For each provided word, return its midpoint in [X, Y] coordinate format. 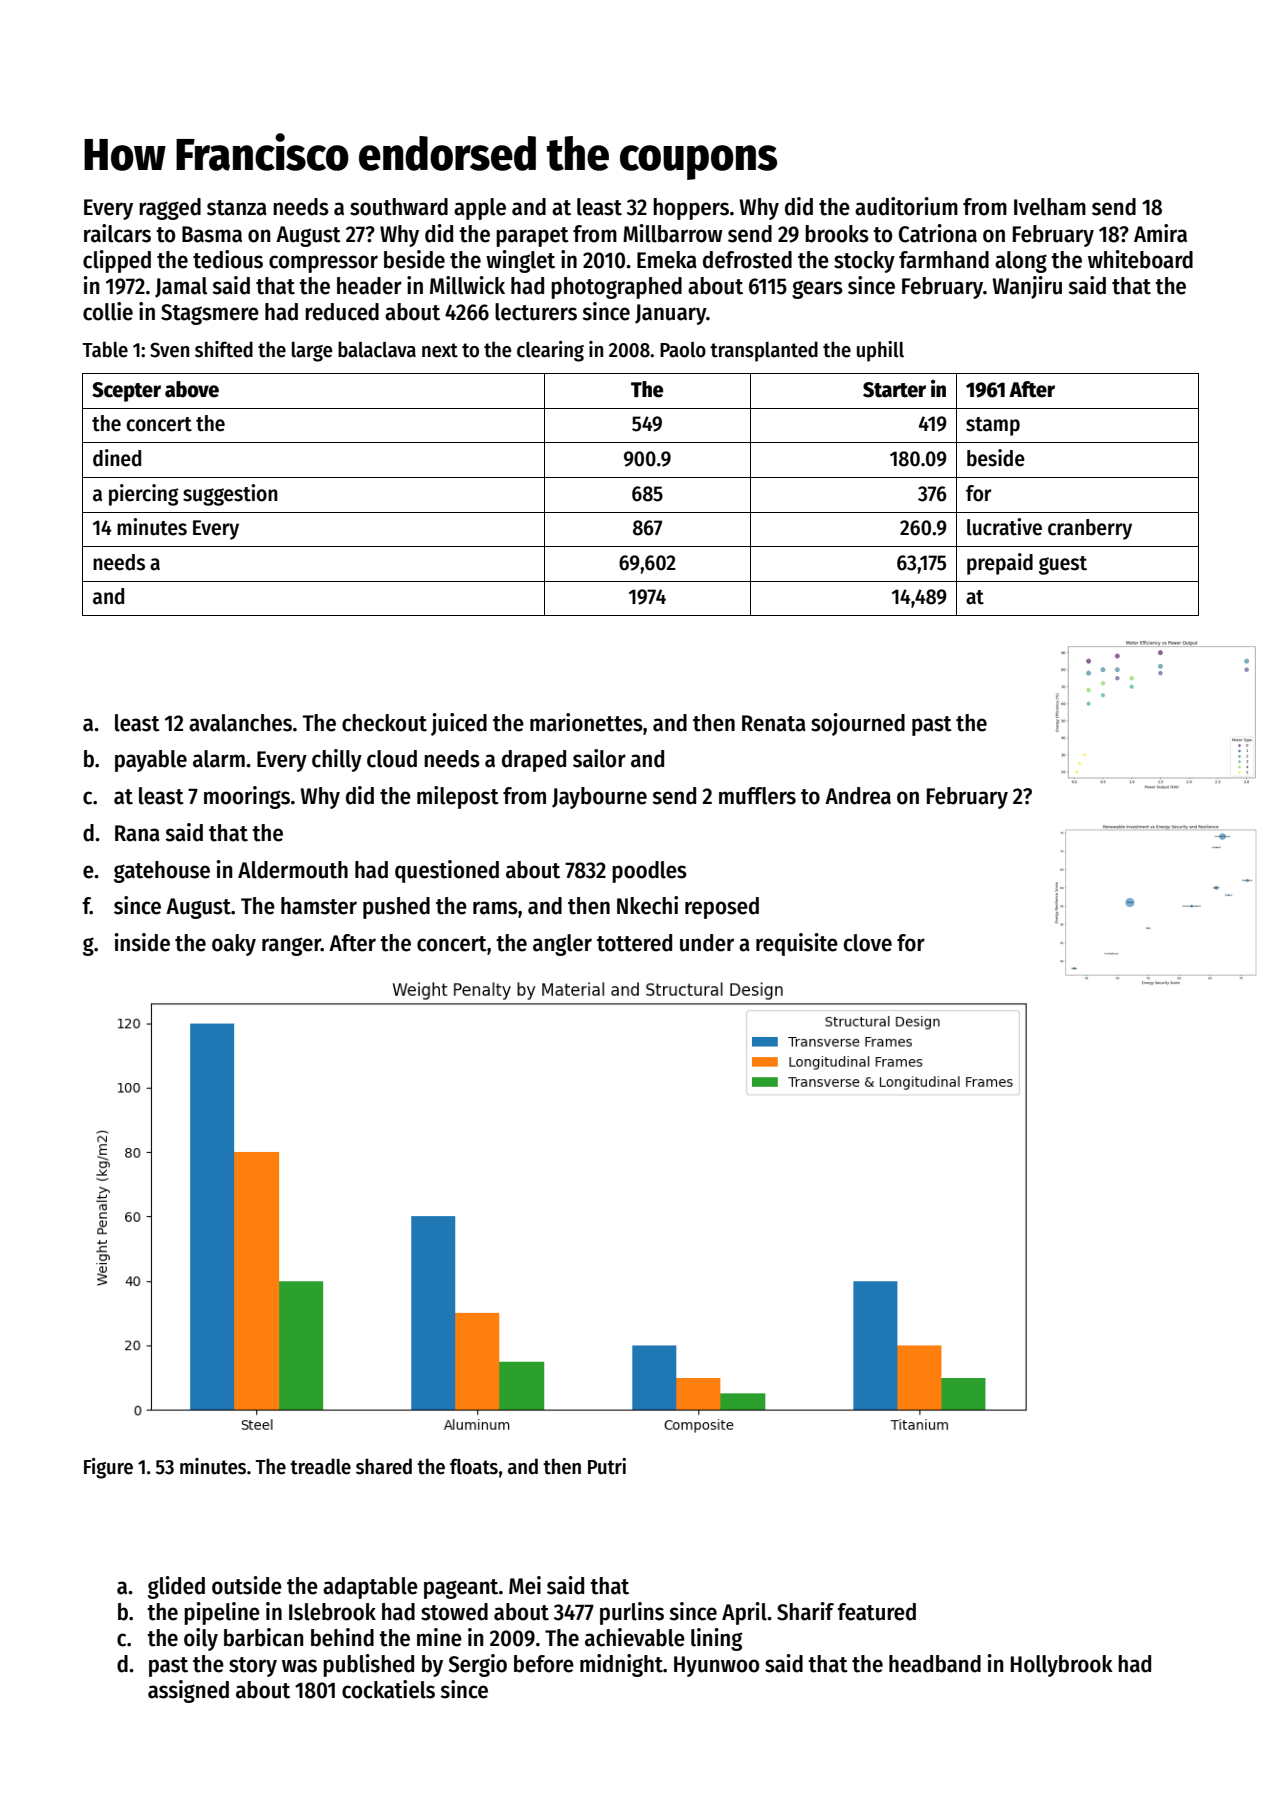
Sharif [805, 1611]
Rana [137, 833]
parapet [532, 237]
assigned [188, 1691]
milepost [458, 797]
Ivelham [1050, 207]
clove [868, 943]
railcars [117, 233]
